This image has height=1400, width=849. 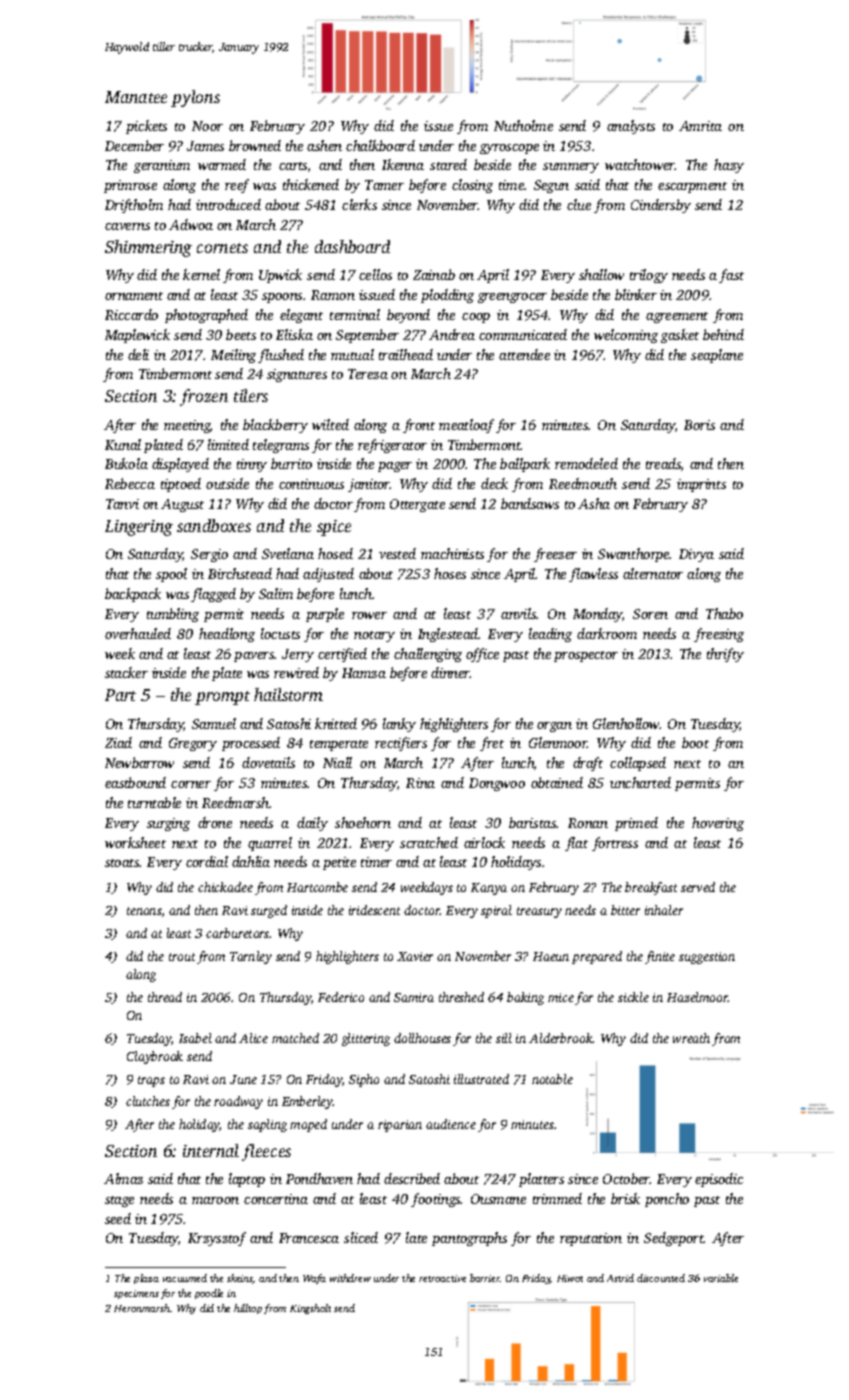 What do you see at coordinates (130, 186) in the image?
I see `primrose` at bounding box center [130, 186].
